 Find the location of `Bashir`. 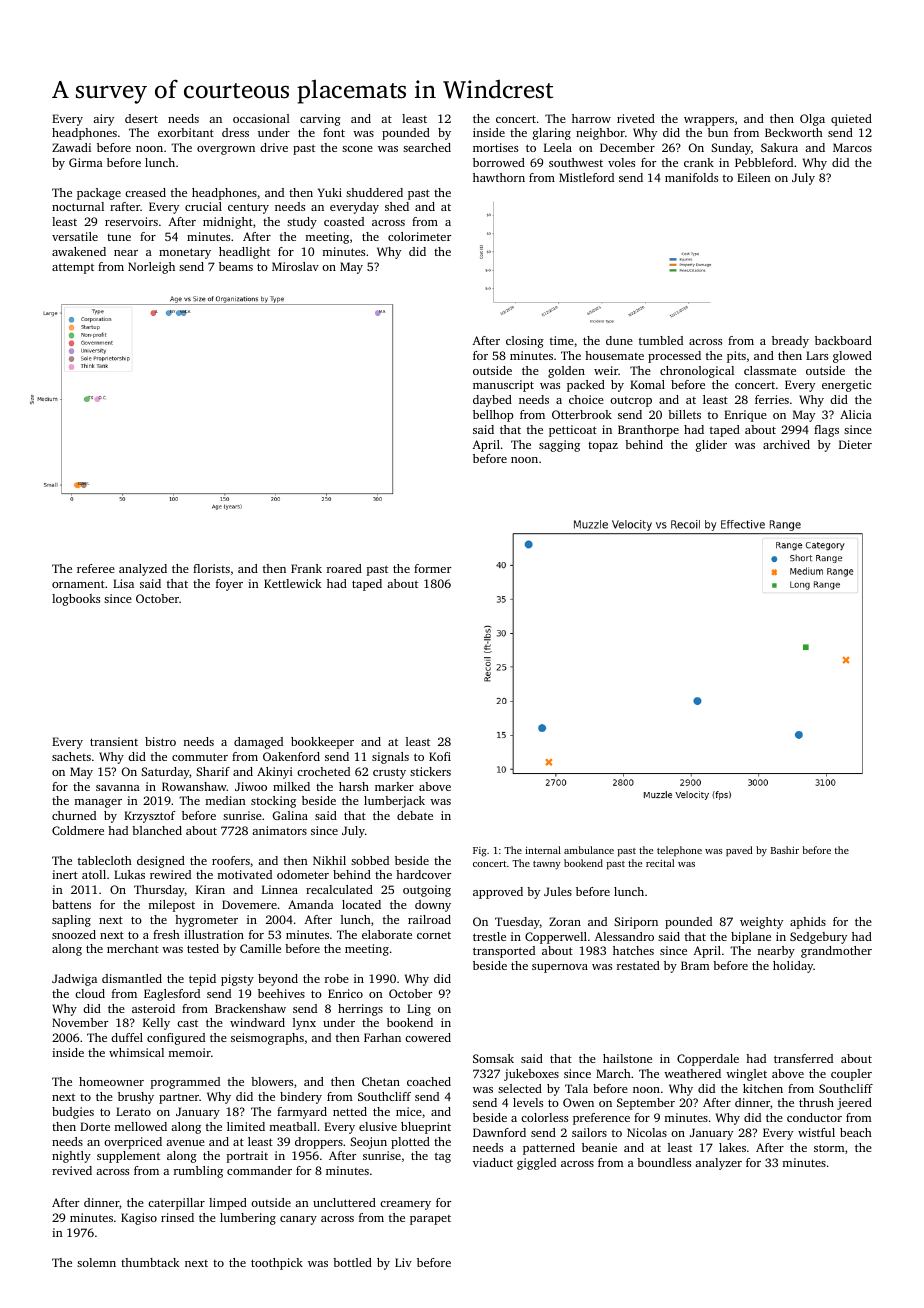

Bashir is located at coordinates (785, 850).
